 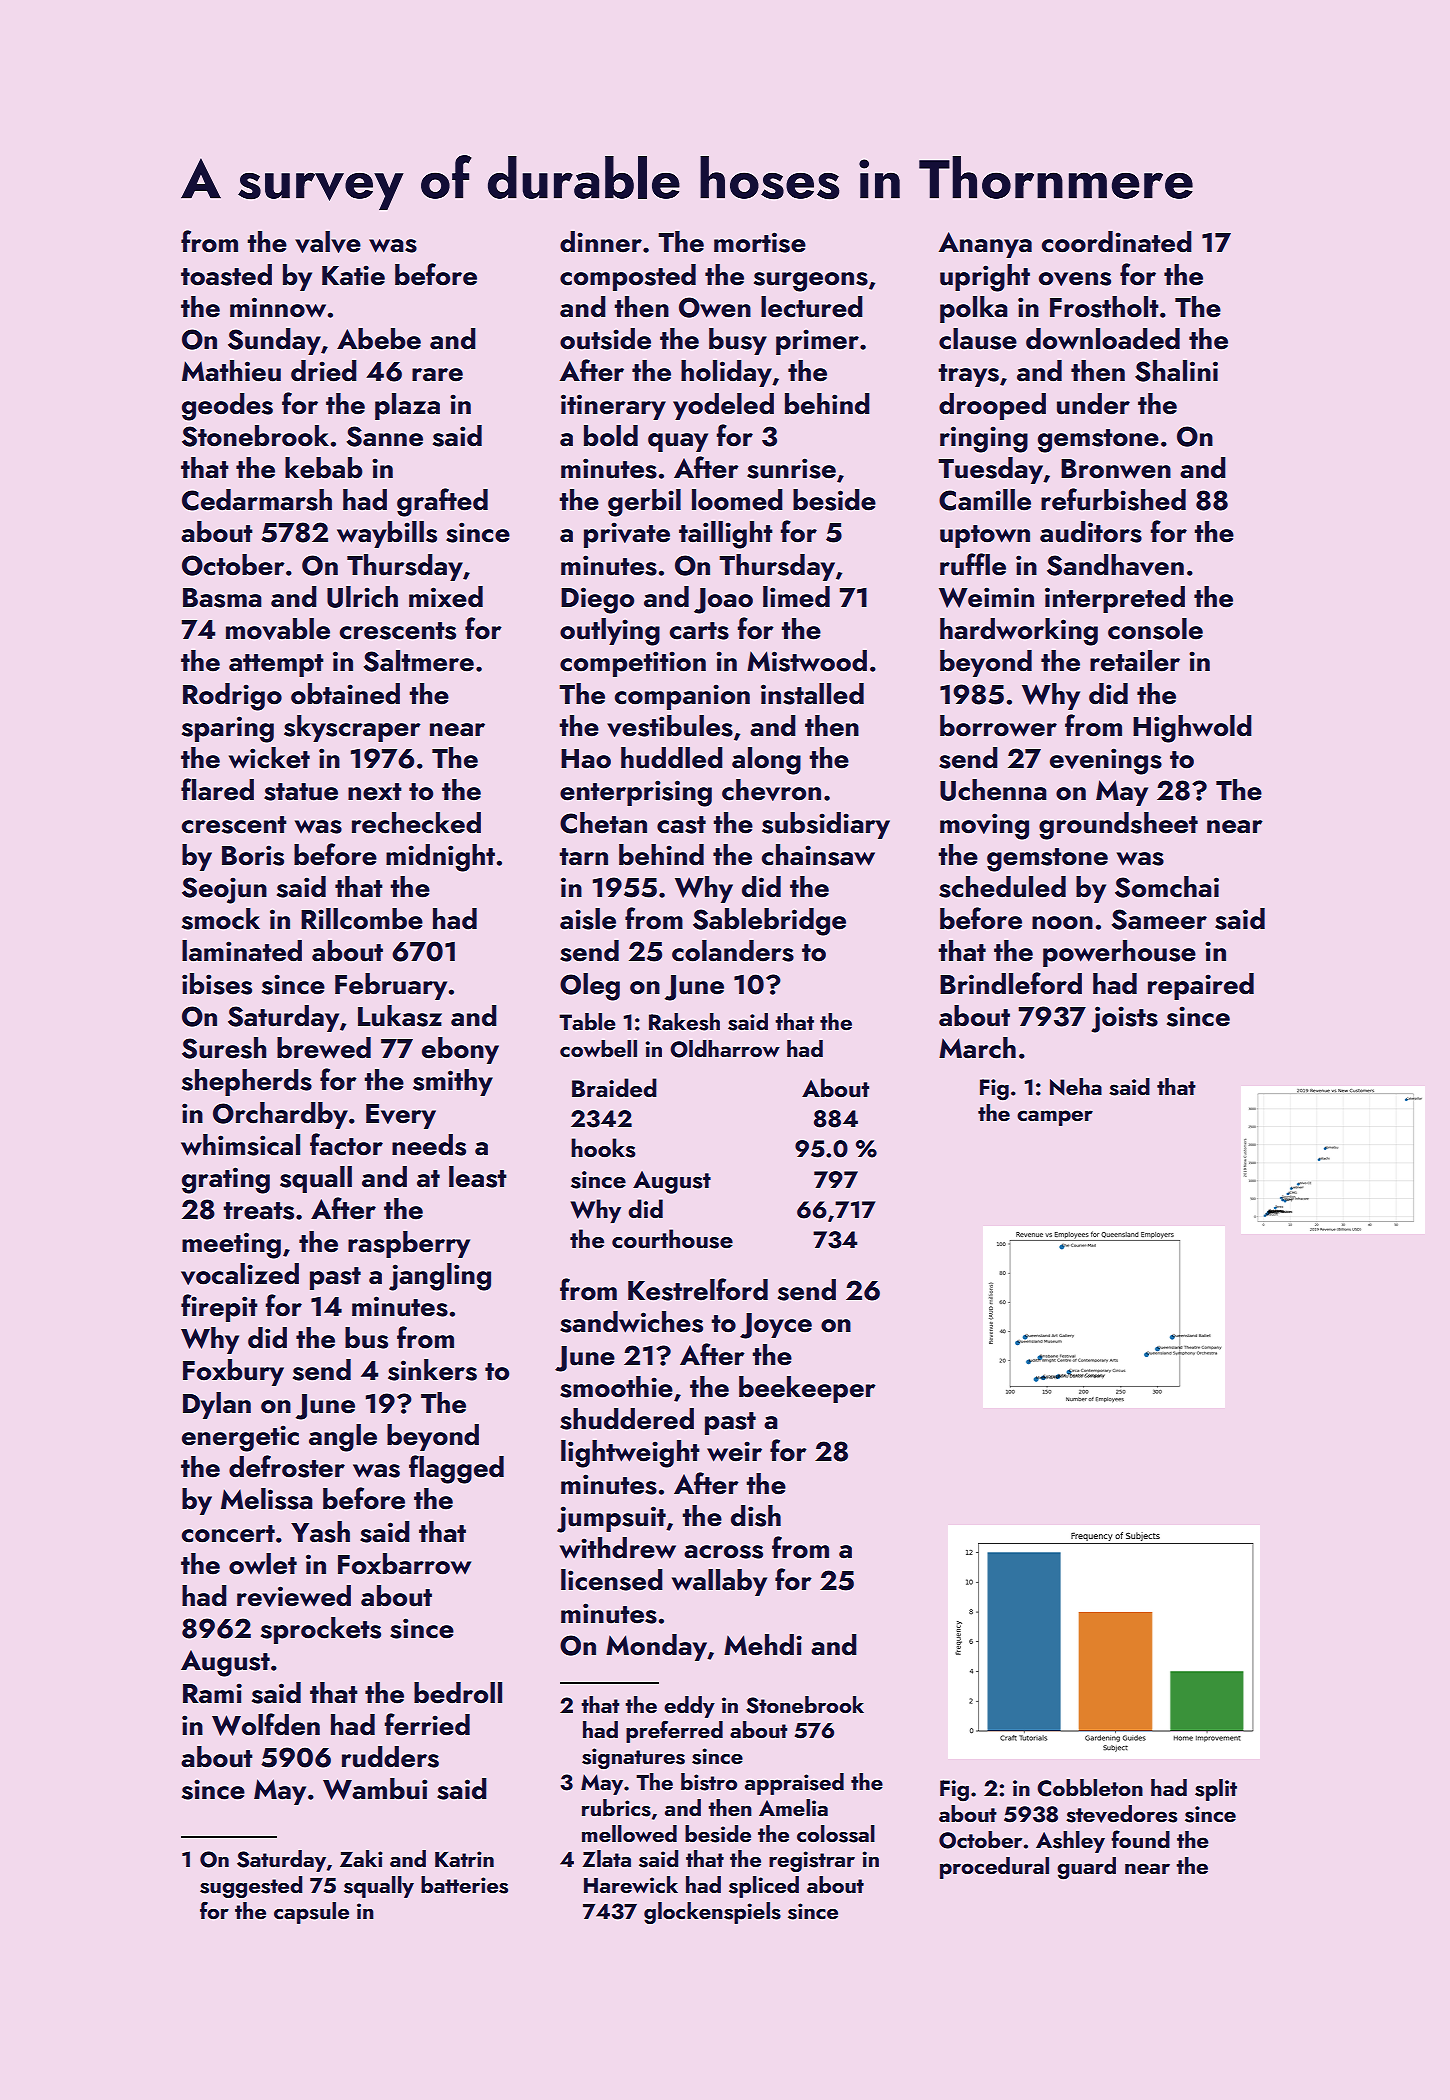 What do you see at coordinates (328, 242) in the image?
I see `valve` at bounding box center [328, 242].
